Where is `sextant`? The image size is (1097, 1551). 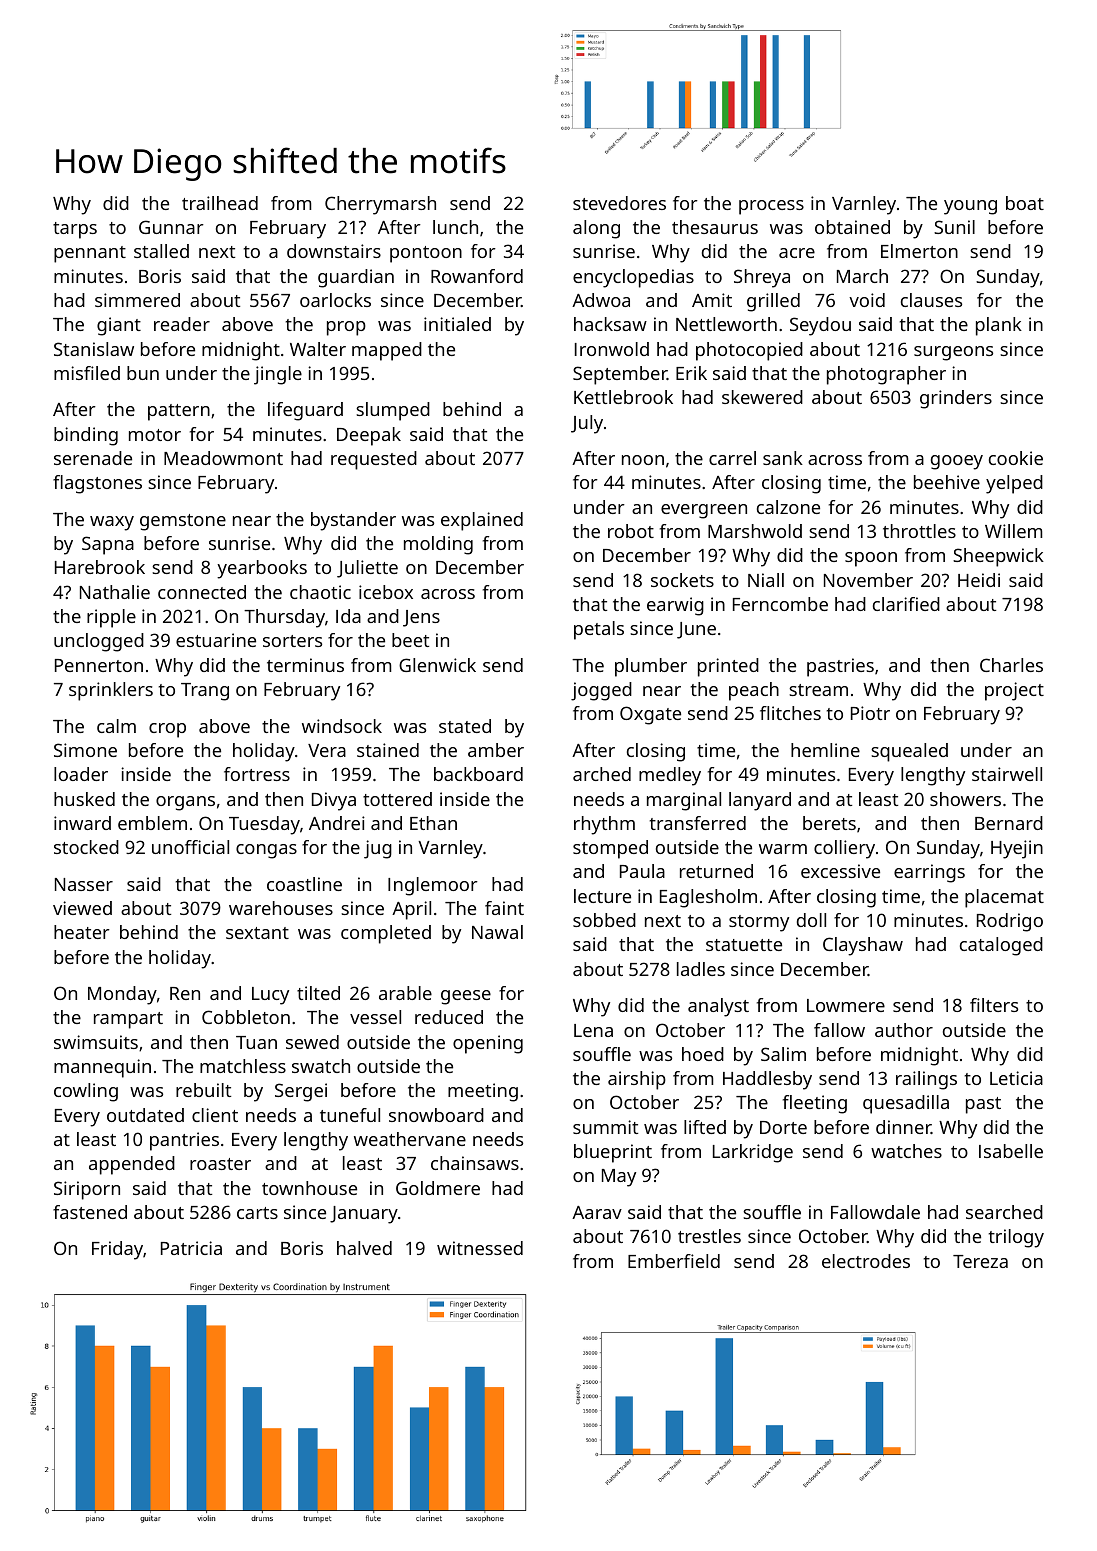
sextant is located at coordinates (257, 933).
